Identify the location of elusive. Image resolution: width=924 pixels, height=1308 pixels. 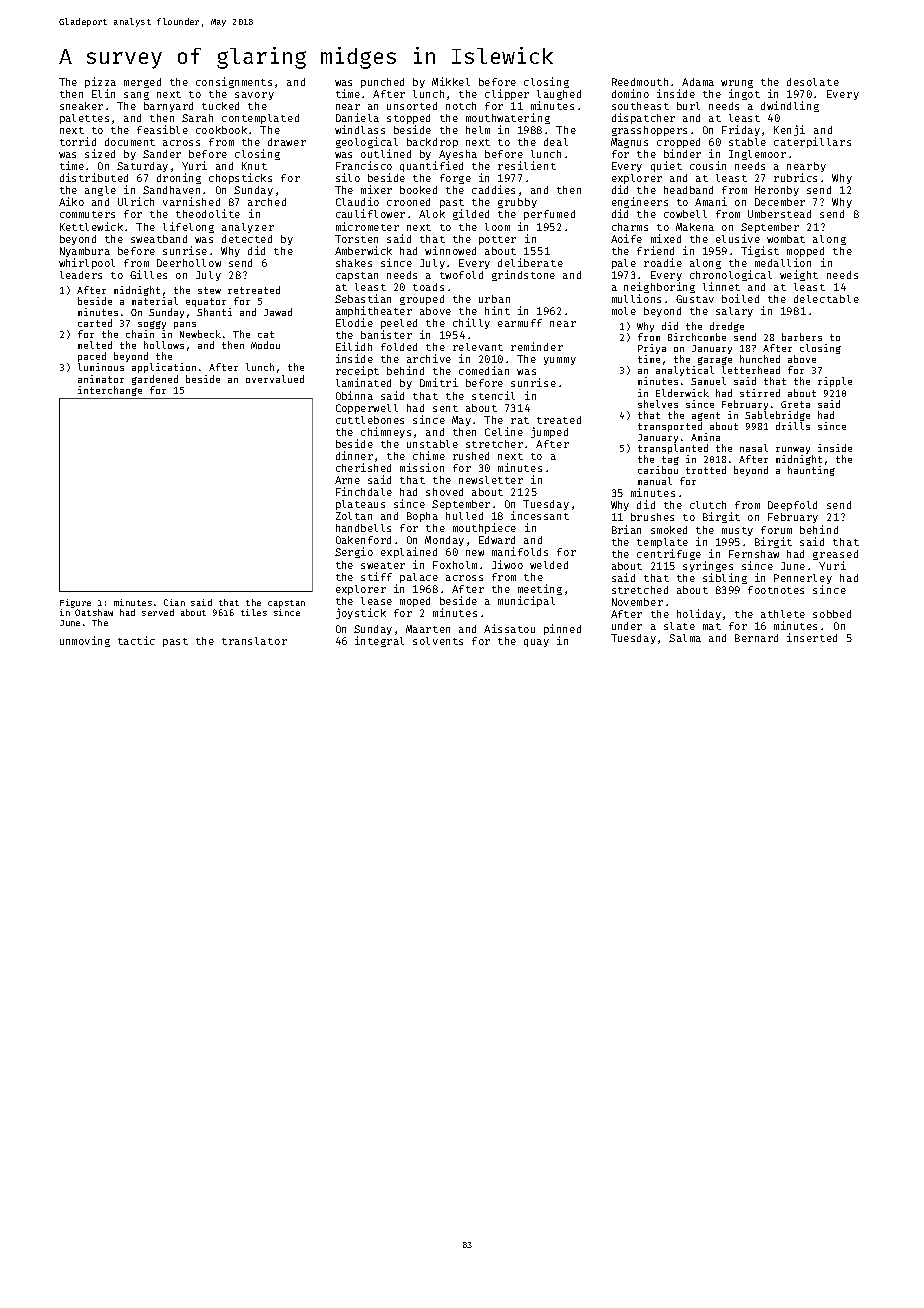
(738, 238).
